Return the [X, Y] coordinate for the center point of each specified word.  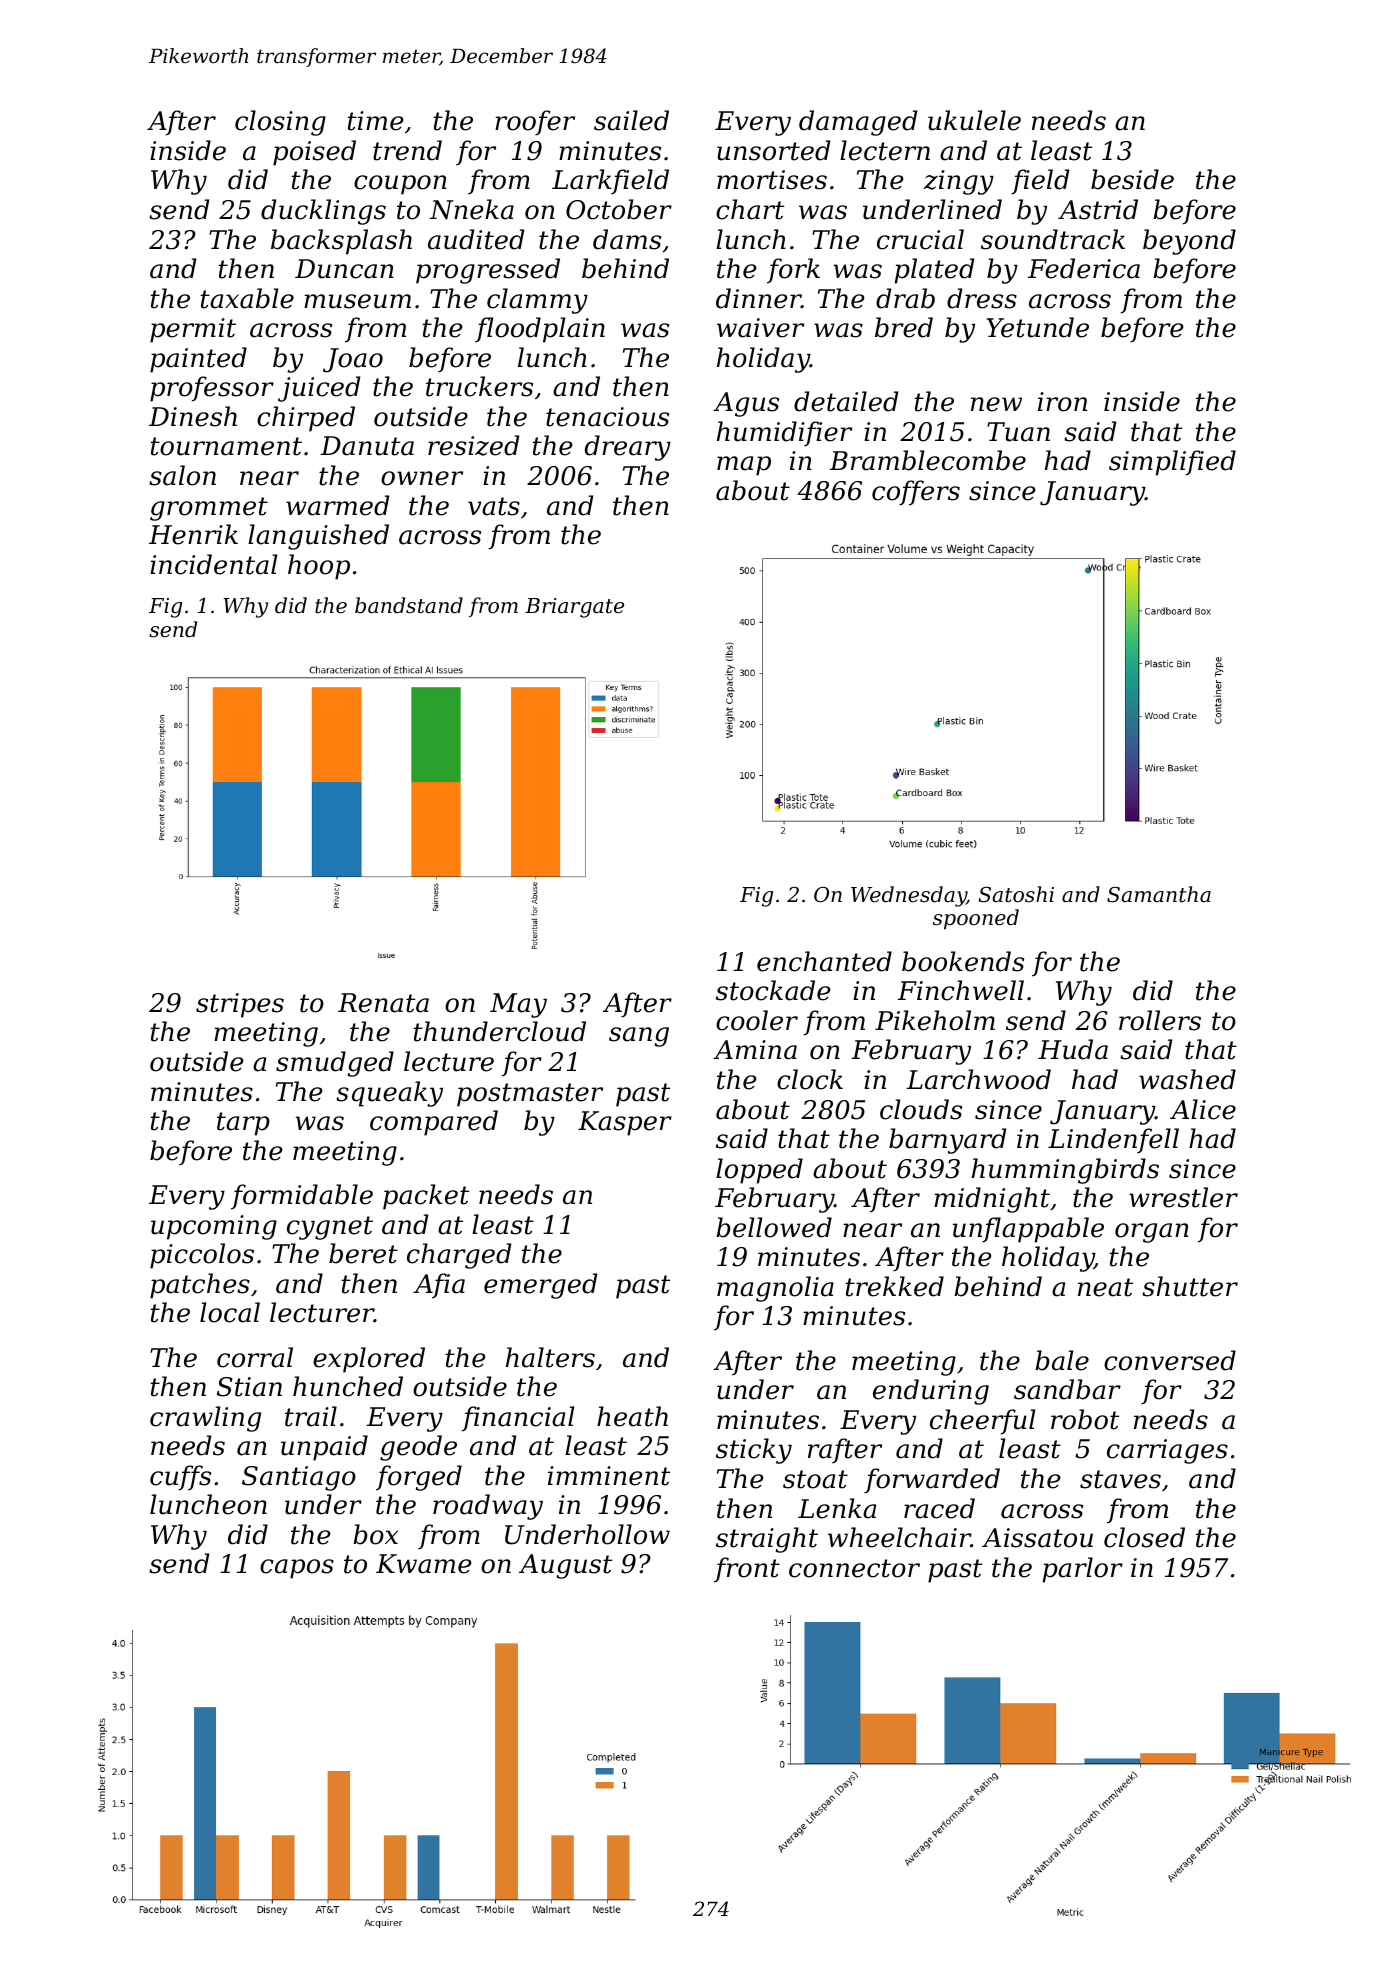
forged [419, 1478]
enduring [931, 1392]
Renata [383, 1003]
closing [280, 123]
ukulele [974, 120]
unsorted [773, 150]
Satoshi [1016, 894]
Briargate [574, 608]
